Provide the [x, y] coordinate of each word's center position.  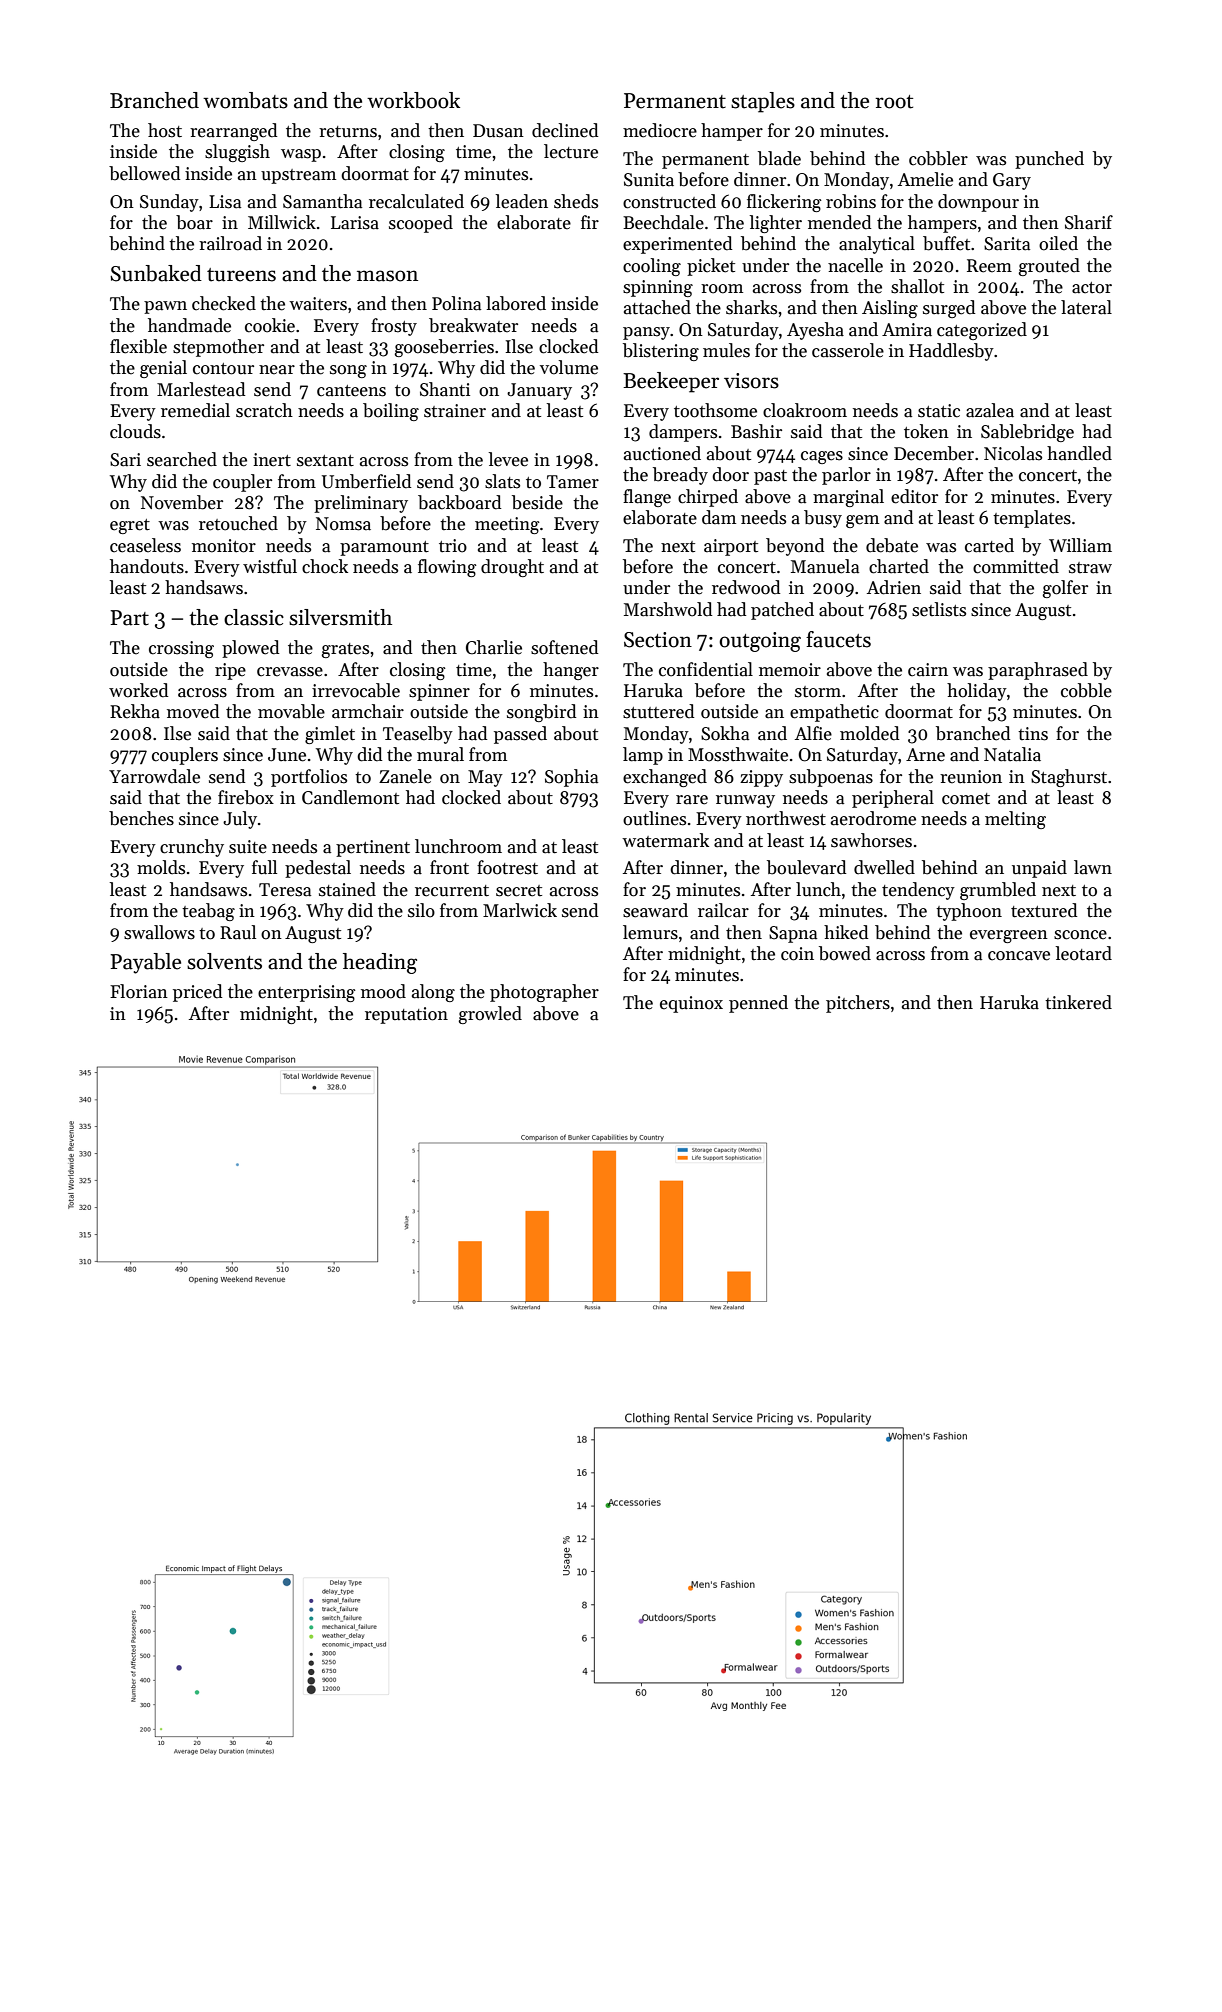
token [926, 431]
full [264, 867]
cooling [652, 267]
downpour [978, 203]
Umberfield [366, 481]
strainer [455, 411]
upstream [298, 176]
